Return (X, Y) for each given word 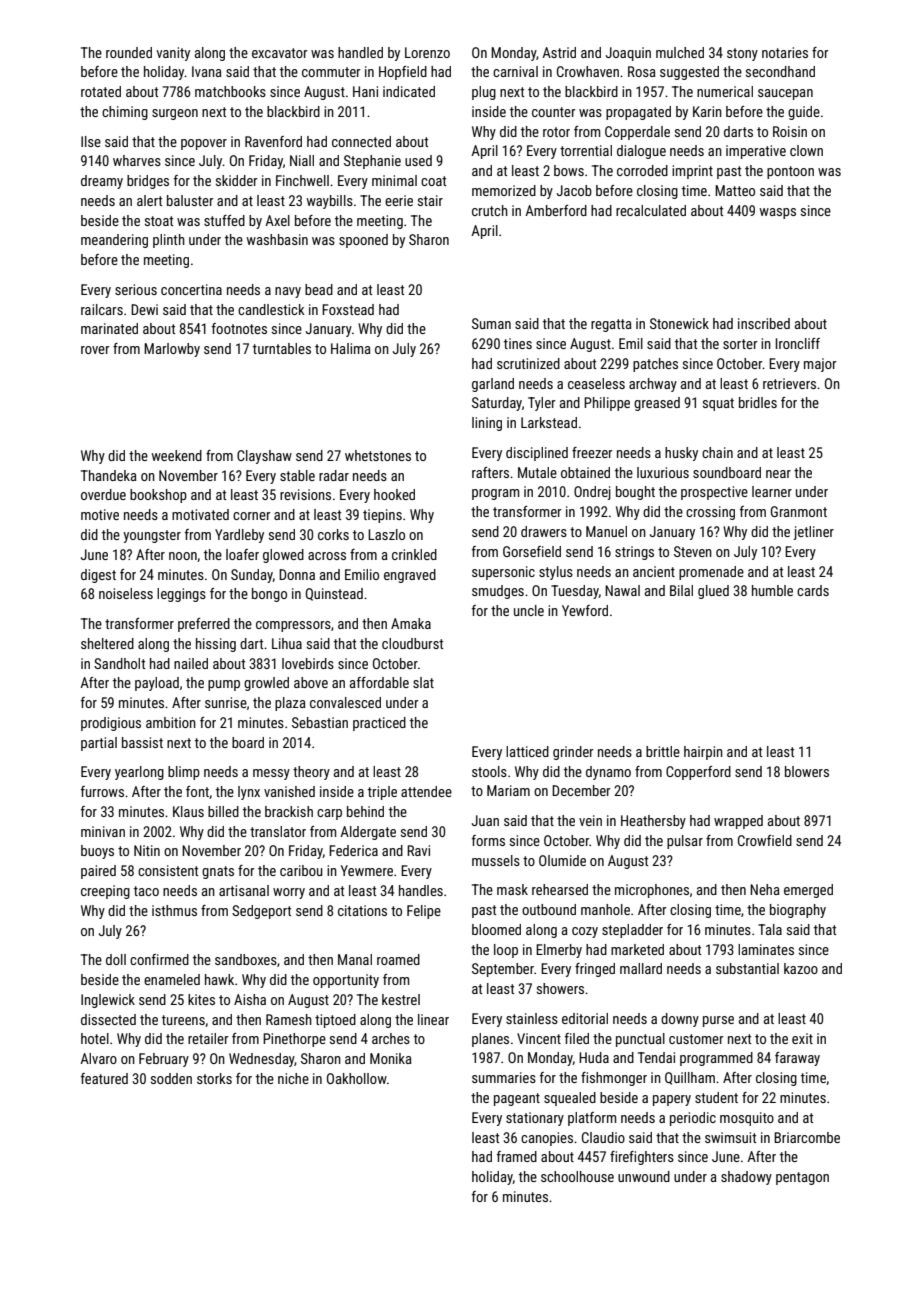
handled (360, 52)
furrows (102, 791)
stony (742, 54)
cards (813, 590)
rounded (129, 52)
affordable (379, 682)
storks (214, 1078)
